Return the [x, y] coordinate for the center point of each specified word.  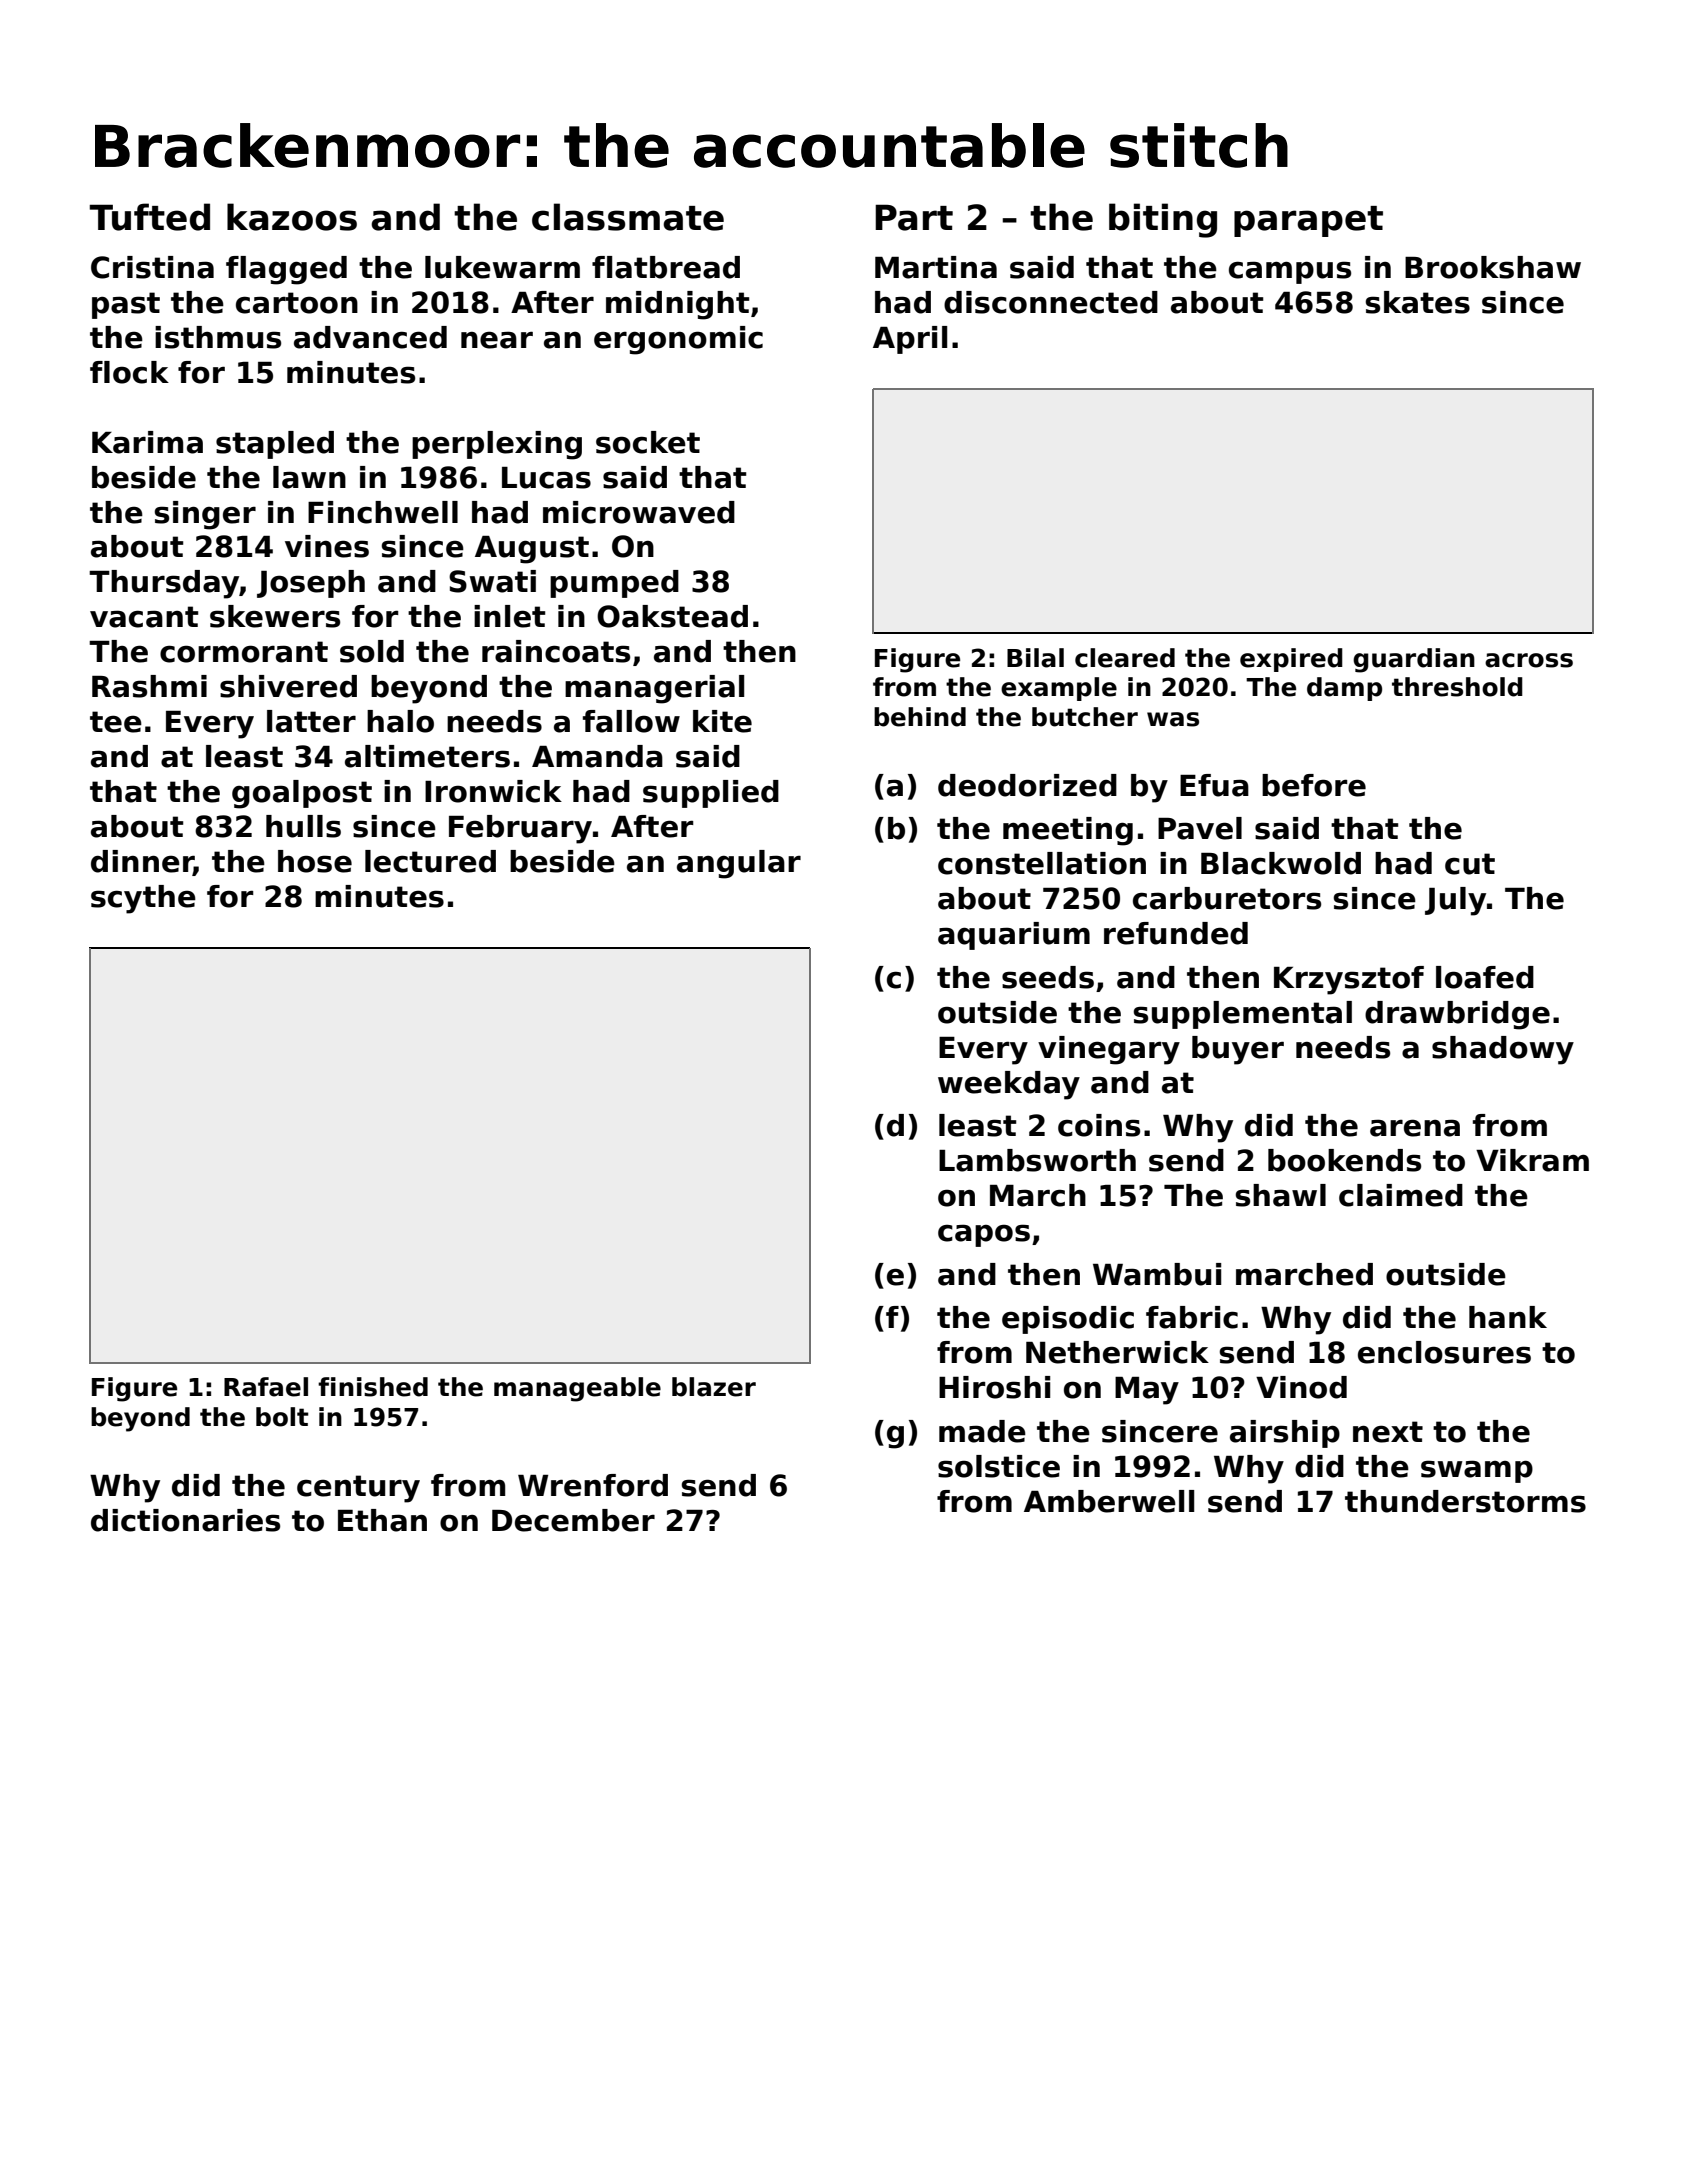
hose [315, 861]
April [910, 340]
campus [1290, 272]
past [126, 305]
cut [1470, 864]
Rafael [266, 1387]
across [1529, 660]
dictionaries [185, 1520]
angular [739, 864]
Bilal [1035, 658]
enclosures [1444, 1352]
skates [1418, 302]
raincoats [556, 651]
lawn [309, 477]
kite [722, 721]
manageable [577, 1389]
